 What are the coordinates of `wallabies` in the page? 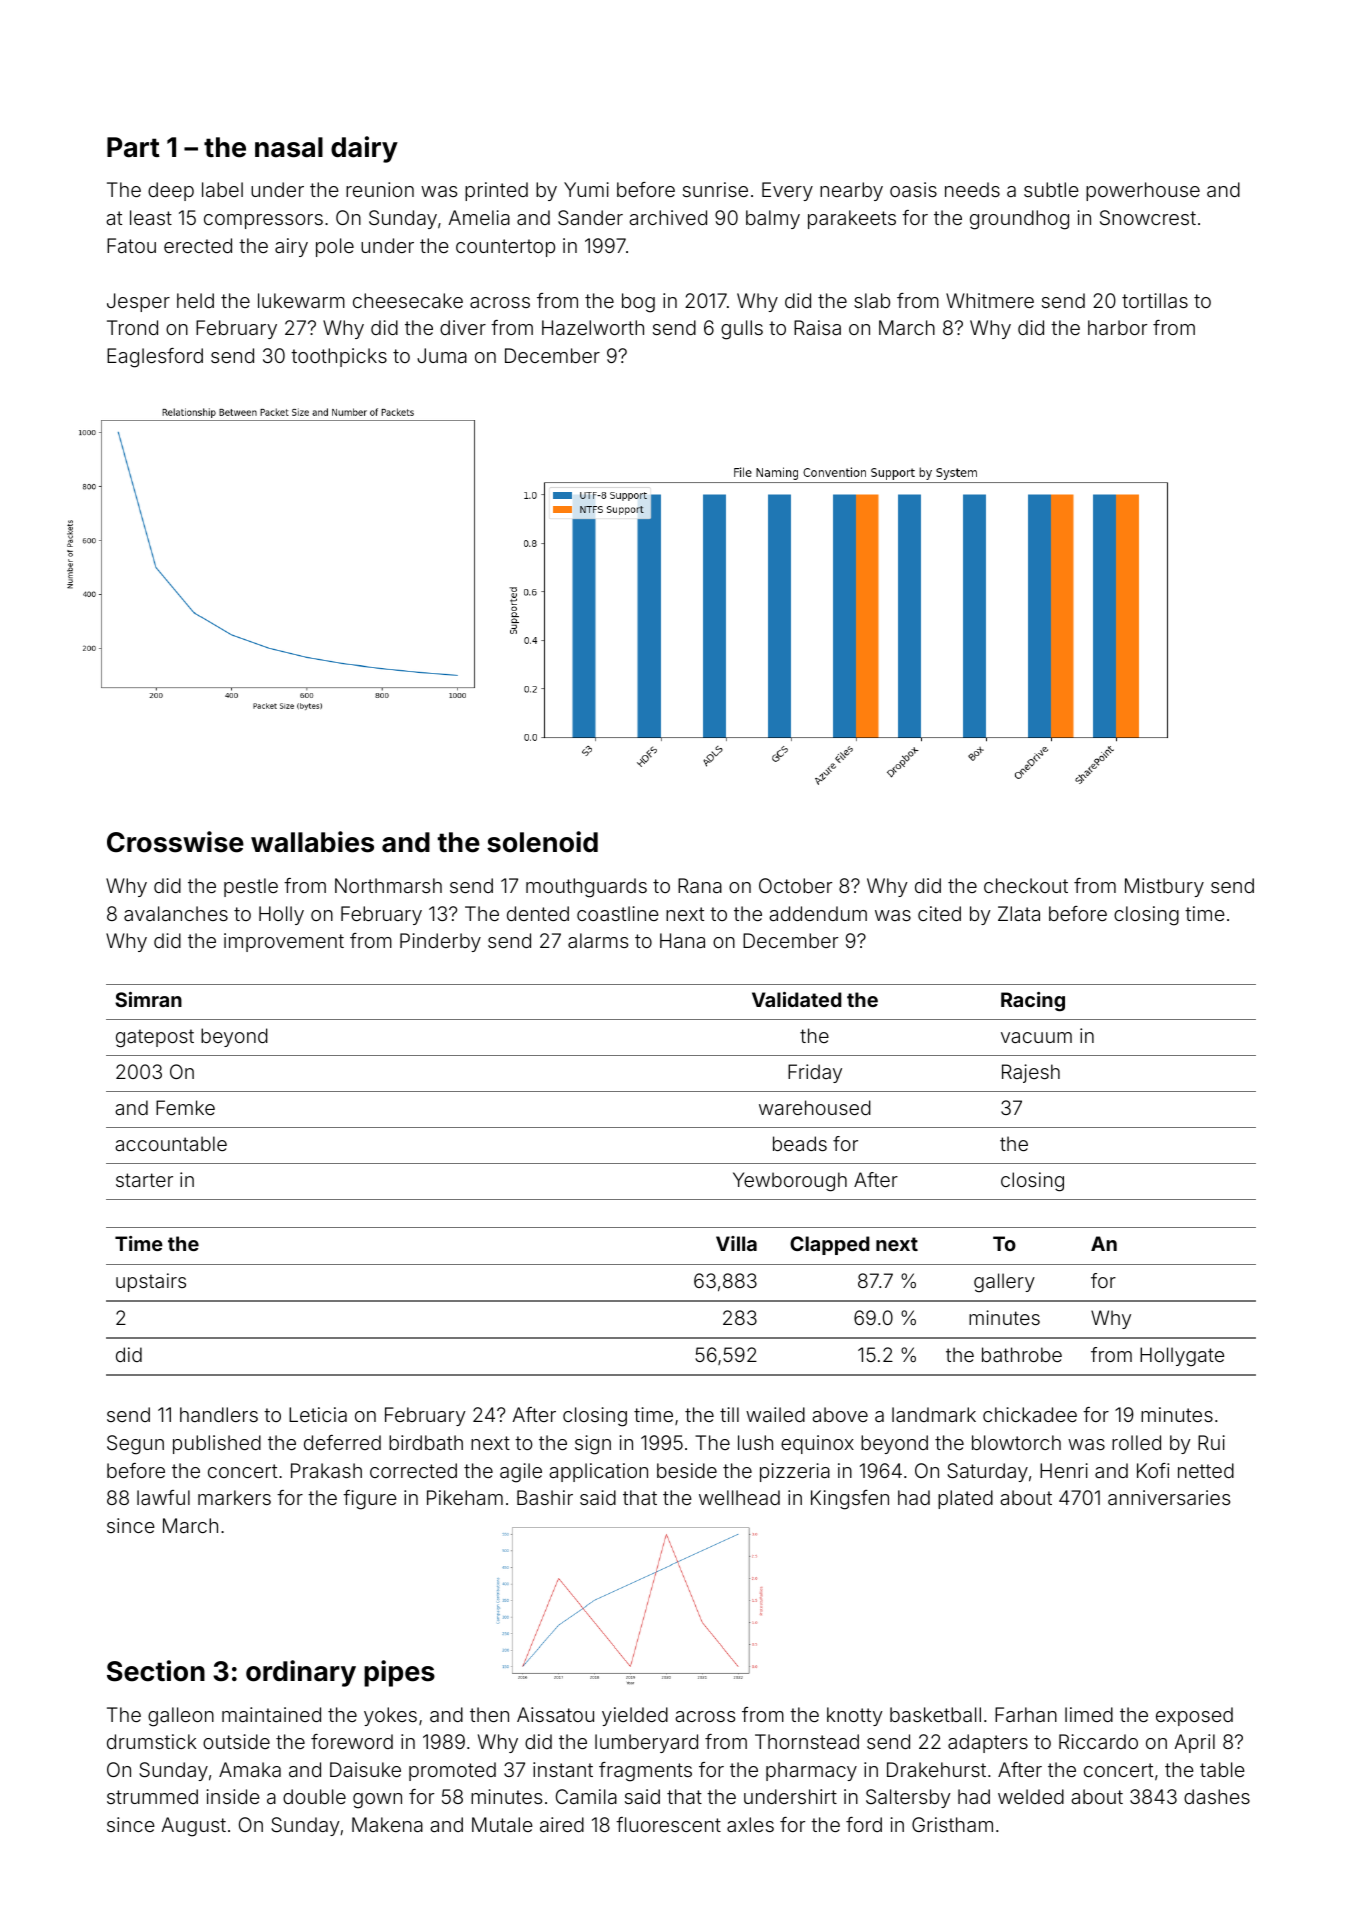 It's located at (312, 842).
